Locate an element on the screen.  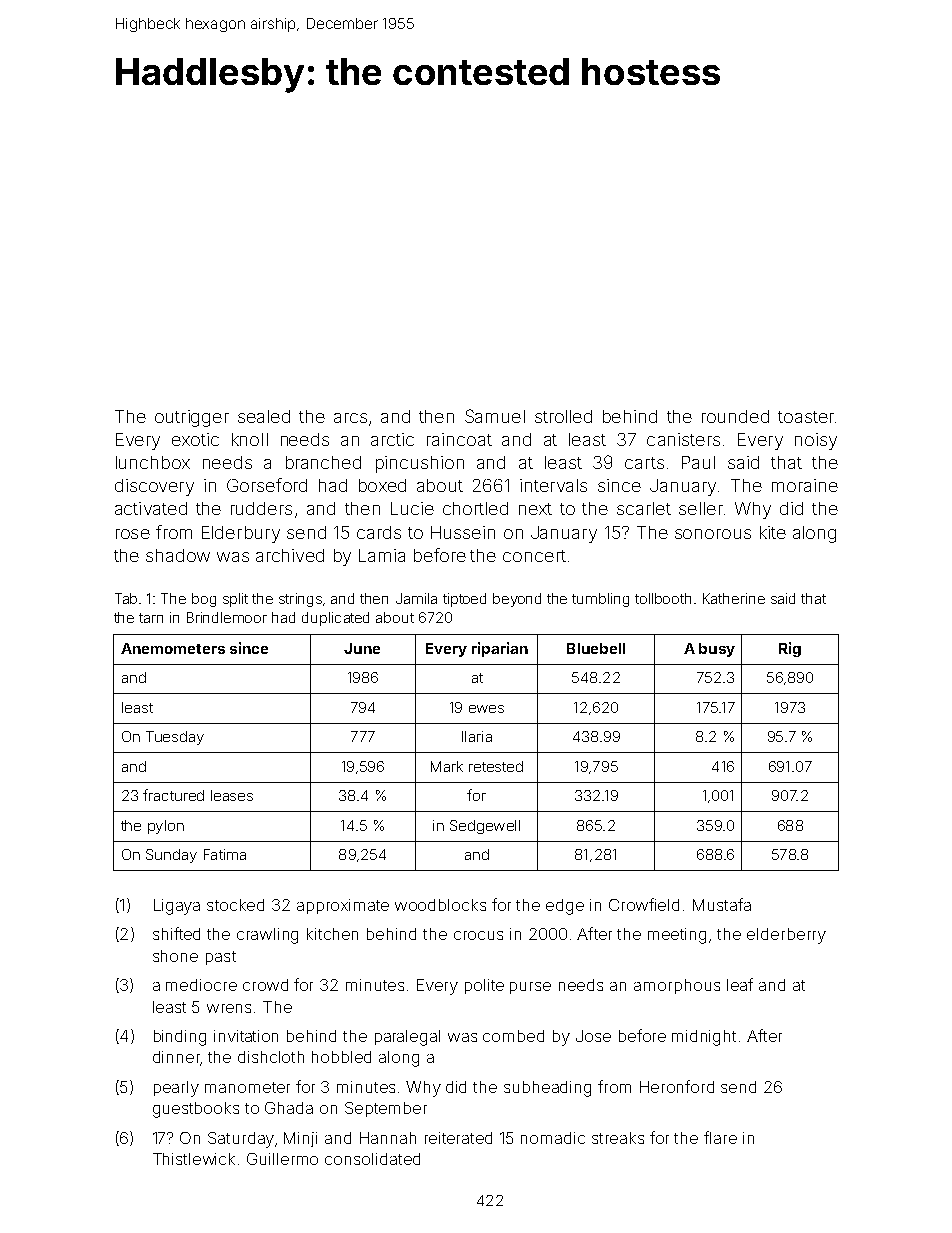
busy is located at coordinates (717, 650).
